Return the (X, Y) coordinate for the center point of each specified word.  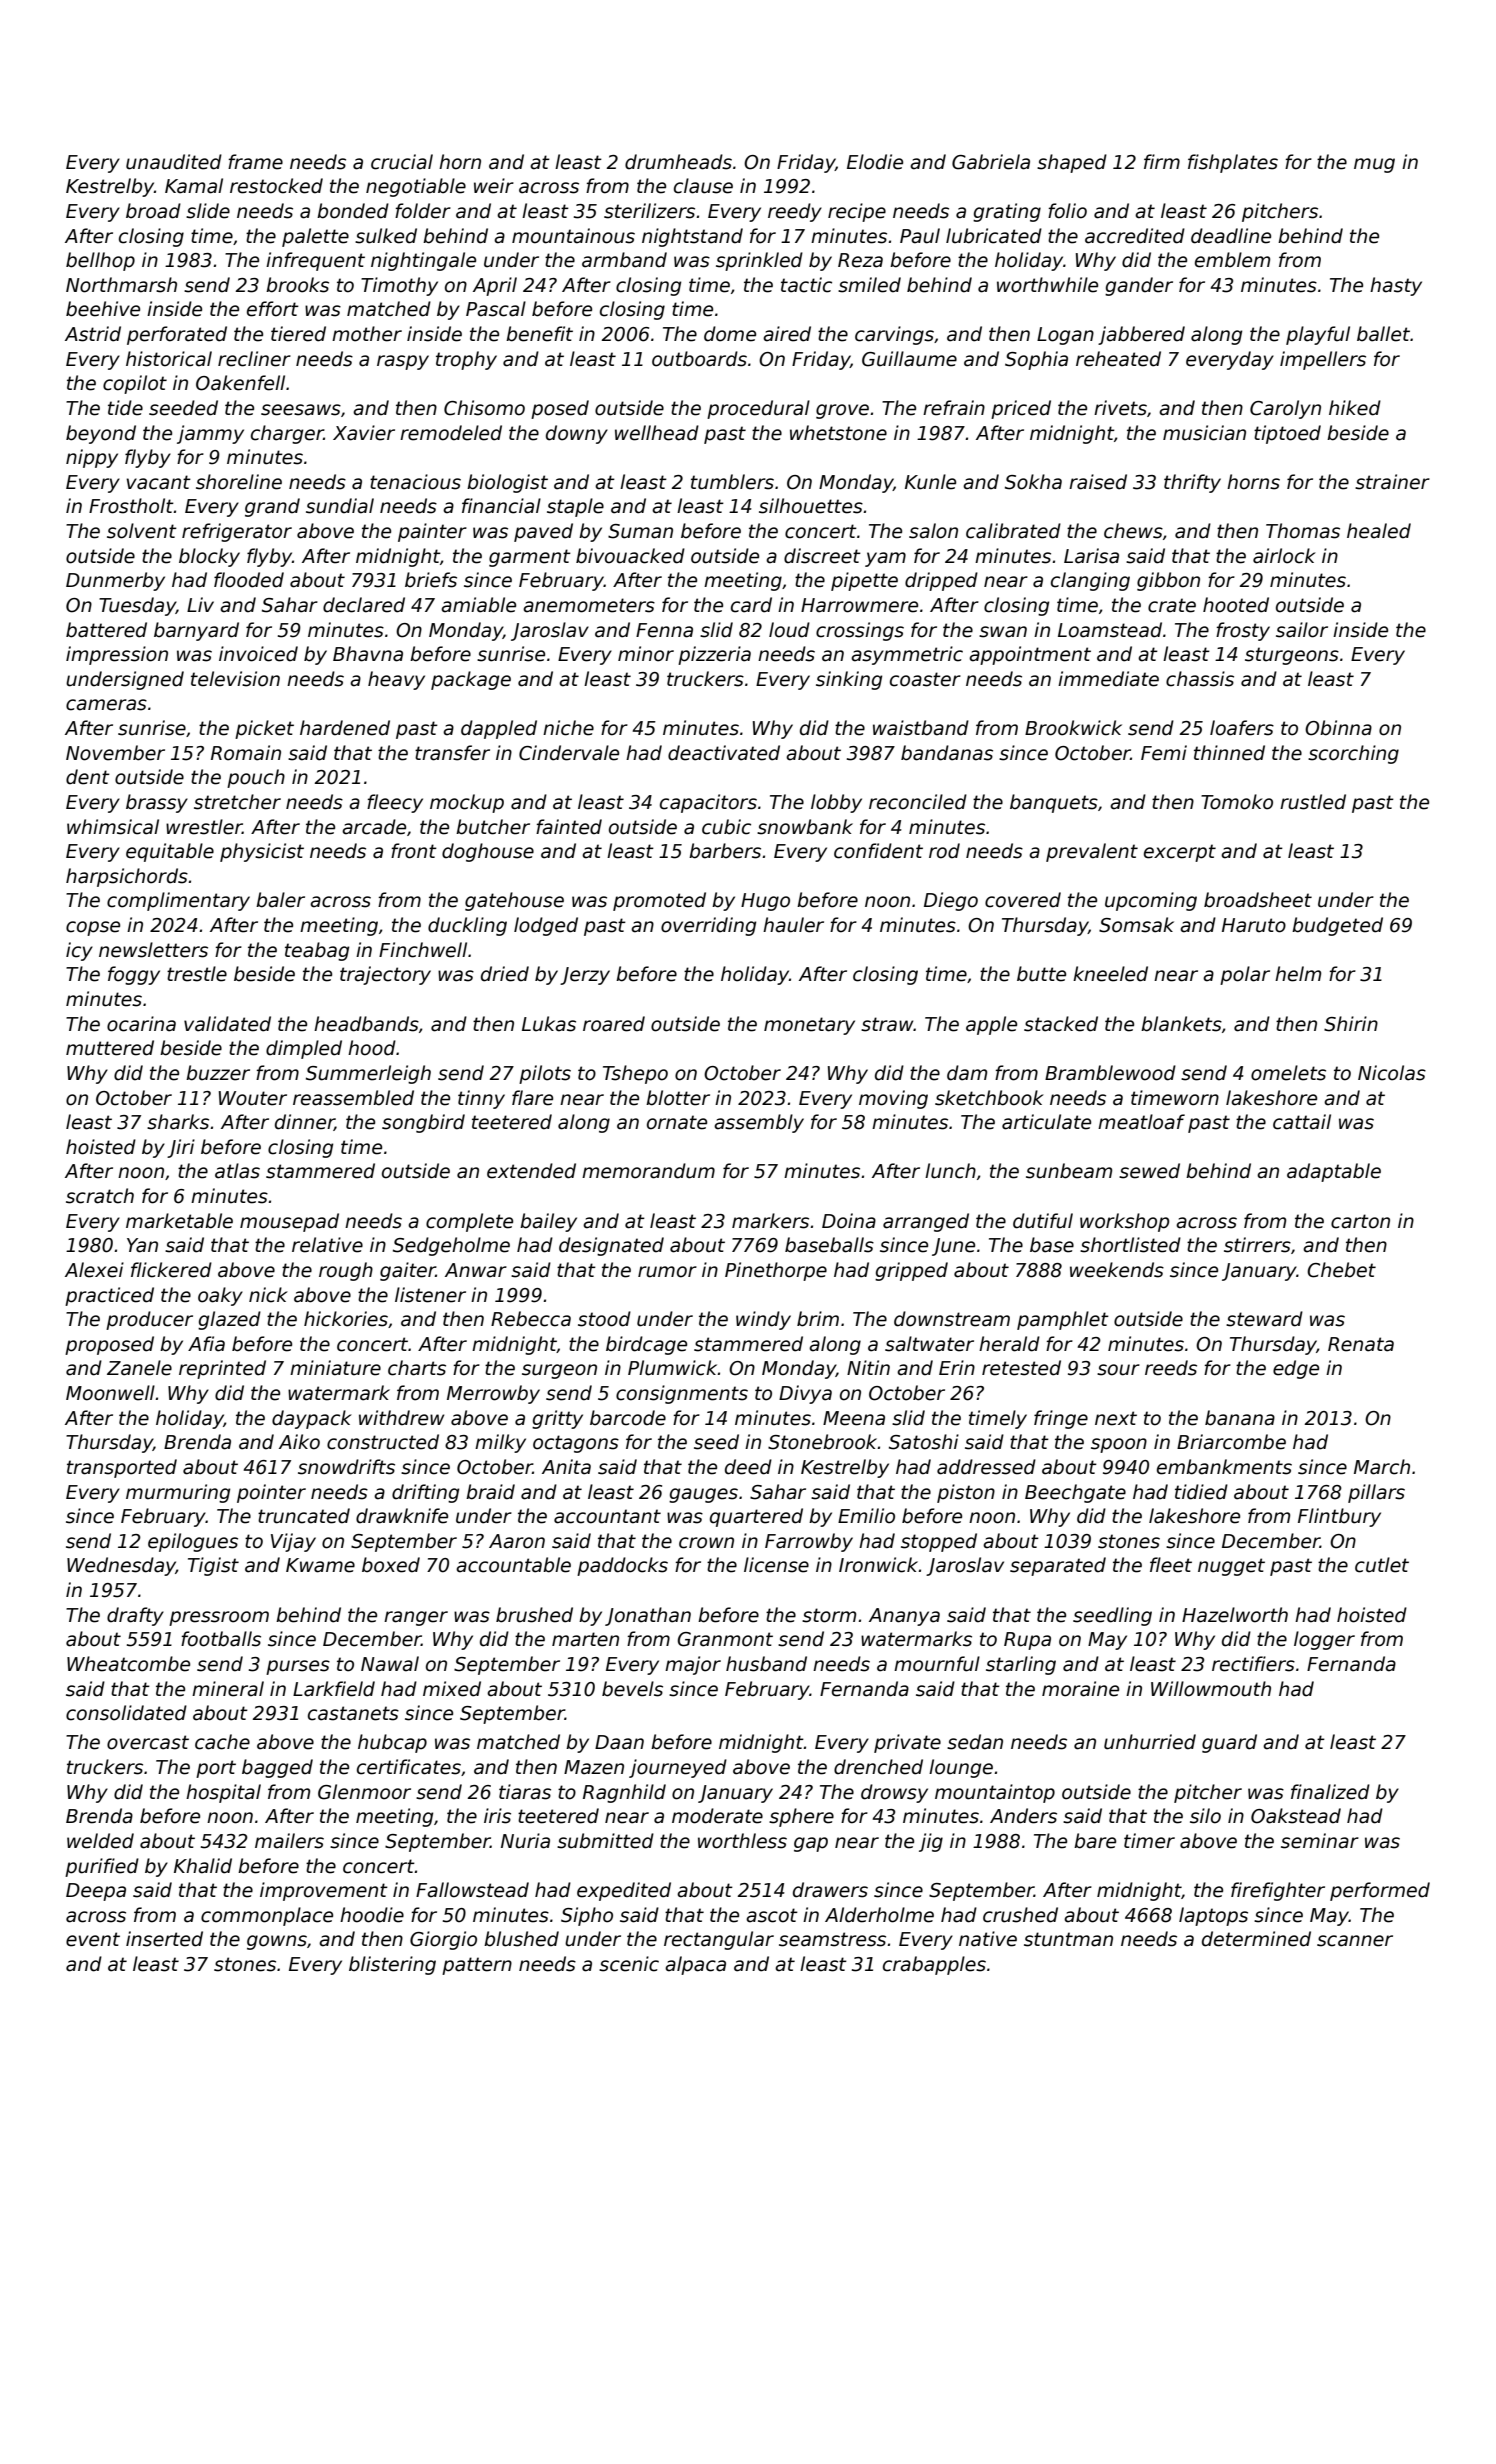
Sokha (1033, 482)
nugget (1231, 1567)
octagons (576, 1444)
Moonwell (110, 1393)
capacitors (708, 803)
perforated (177, 335)
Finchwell (423, 950)
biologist (507, 483)
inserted (164, 1939)
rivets (1120, 408)
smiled (869, 285)
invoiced (258, 654)
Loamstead (1110, 630)
